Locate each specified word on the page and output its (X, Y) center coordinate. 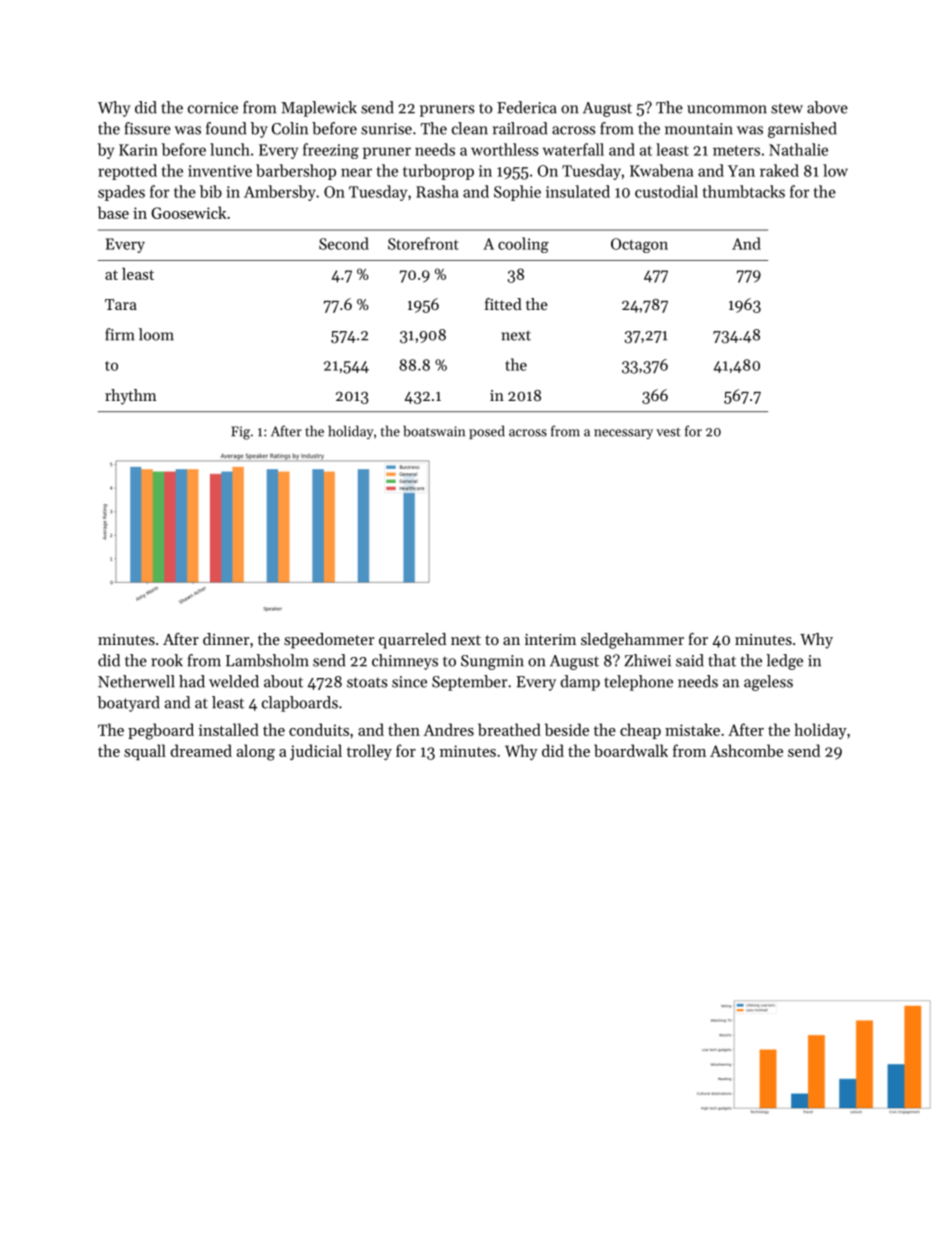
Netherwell (136, 681)
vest (668, 432)
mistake (692, 729)
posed (487, 432)
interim (550, 639)
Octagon (639, 245)
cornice (213, 108)
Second (344, 243)
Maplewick (319, 109)
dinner (226, 639)
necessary (623, 434)
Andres (448, 729)
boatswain (434, 431)
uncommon (727, 109)
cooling (523, 245)
